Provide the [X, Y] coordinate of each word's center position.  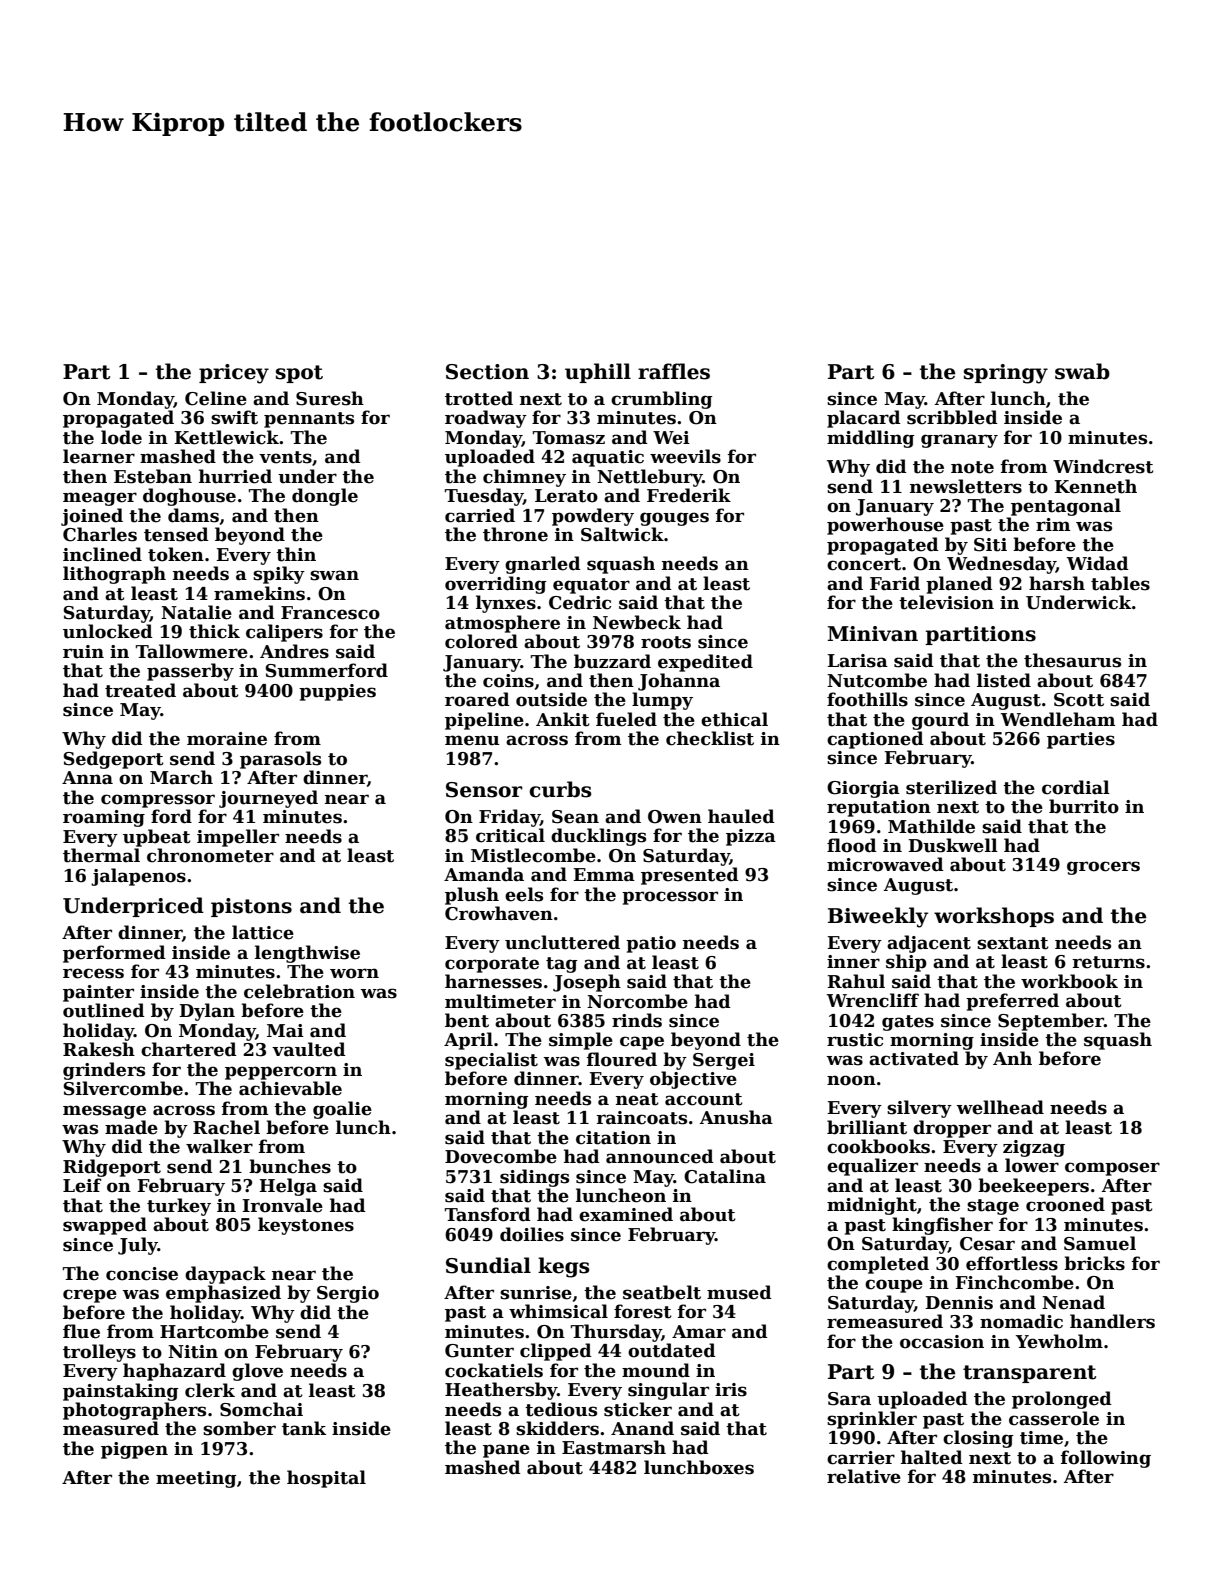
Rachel [226, 1127]
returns [1108, 962]
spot [299, 374]
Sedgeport [114, 760]
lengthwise [307, 954]
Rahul [856, 981]
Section [487, 372]
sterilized [951, 787]
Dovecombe [501, 1156]
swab [1082, 371]
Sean [575, 817]
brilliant [867, 1127]
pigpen [134, 1450]
